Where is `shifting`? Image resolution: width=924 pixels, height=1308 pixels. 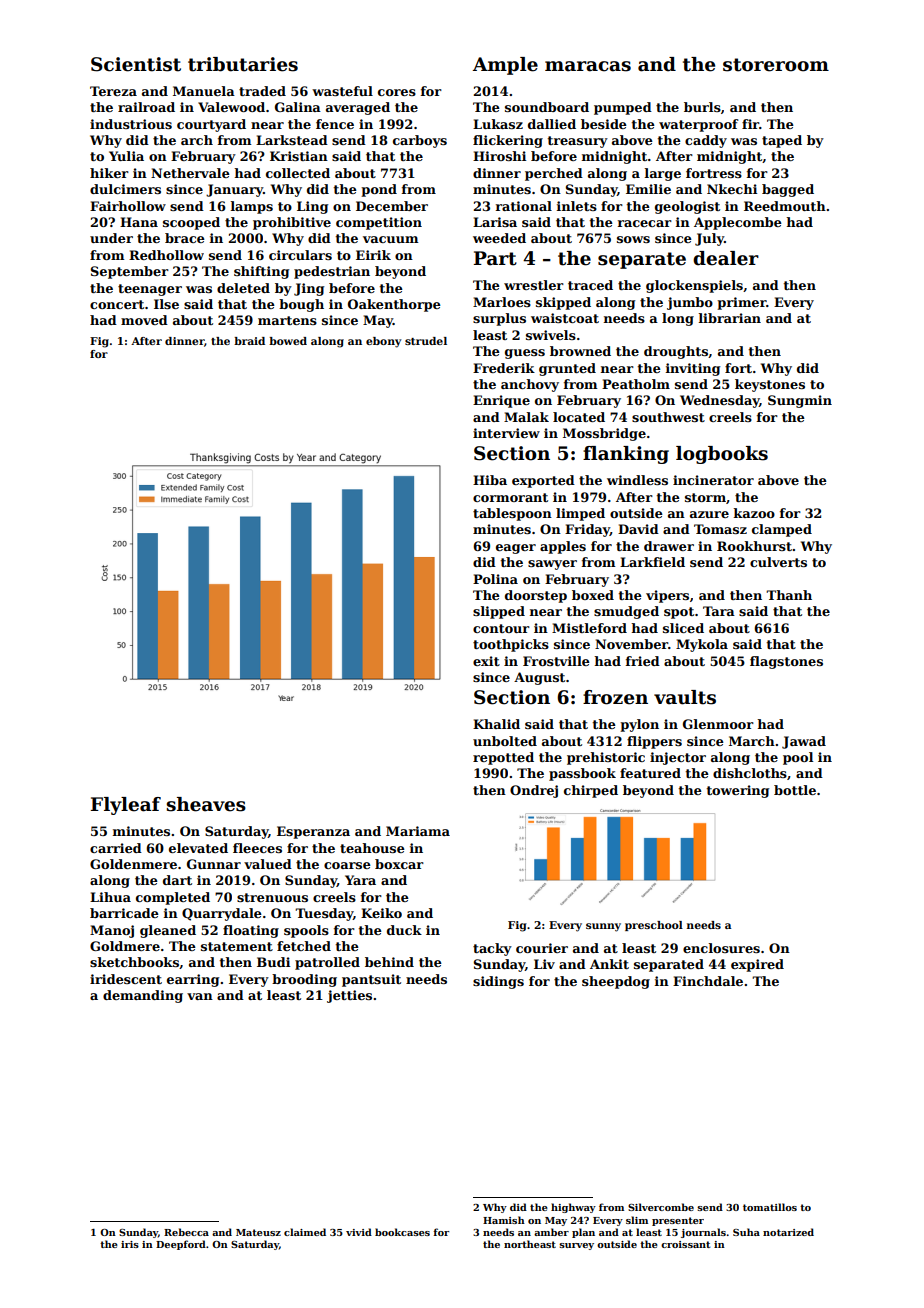 shifting is located at coordinates (261, 272).
